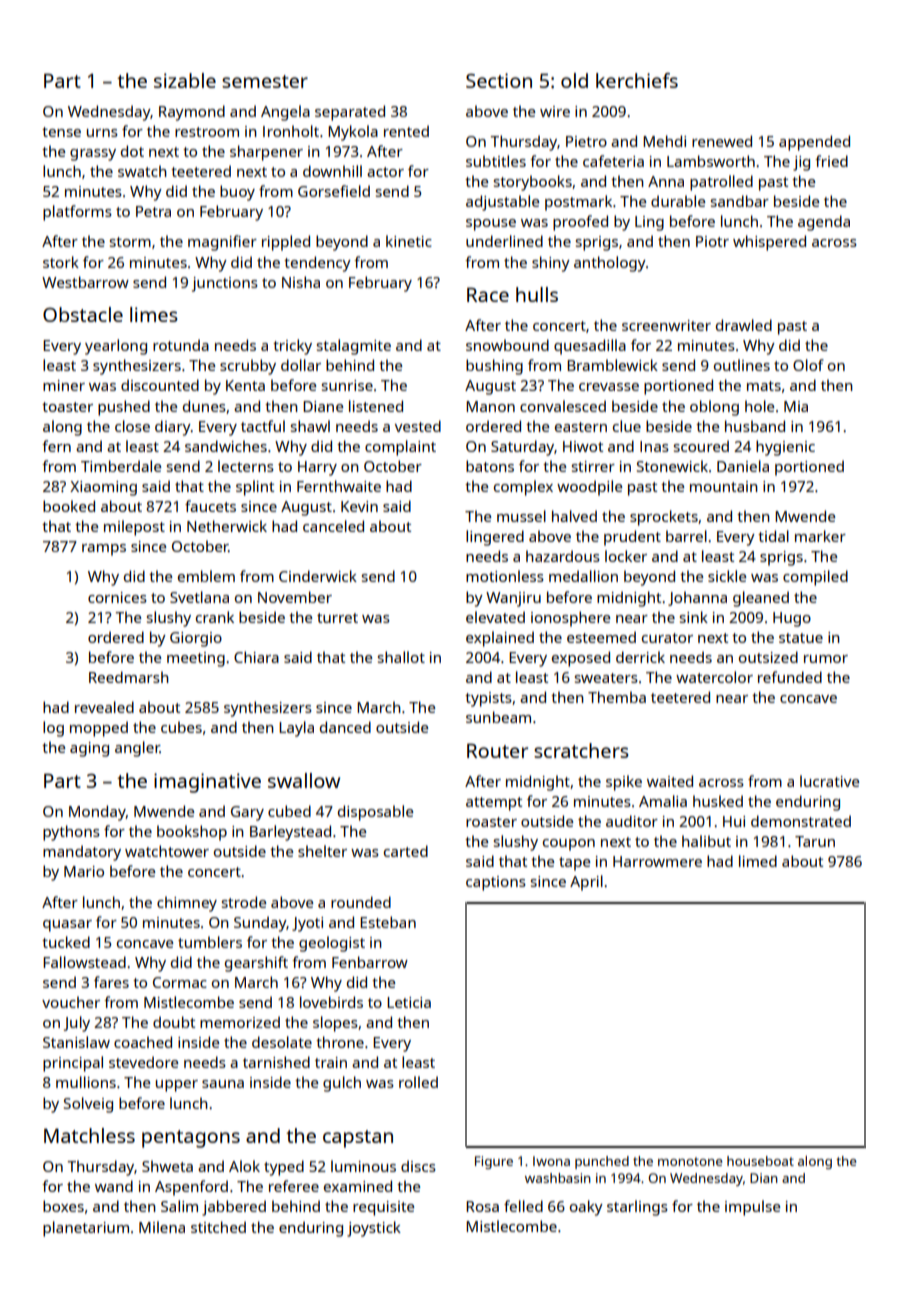 The height and width of the page is (1316, 908). Describe the element at coordinates (192, 113) in the page. I see `Raymond` at that location.
